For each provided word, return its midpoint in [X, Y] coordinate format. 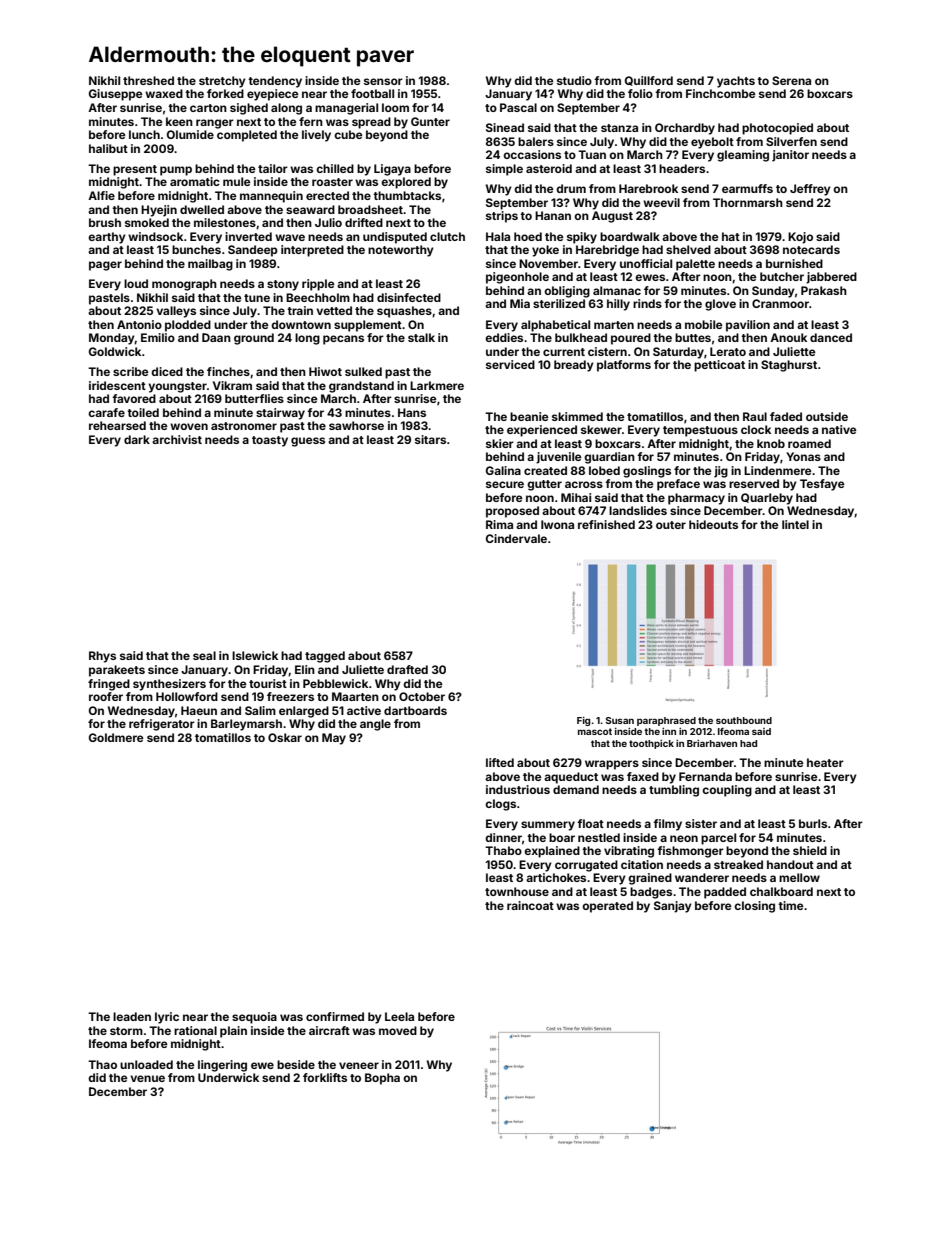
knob [771, 443]
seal [204, 655]
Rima [499, 524]
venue [147, 1078]
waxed [164, 93]
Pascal [518, 107]
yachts [736, 82]
